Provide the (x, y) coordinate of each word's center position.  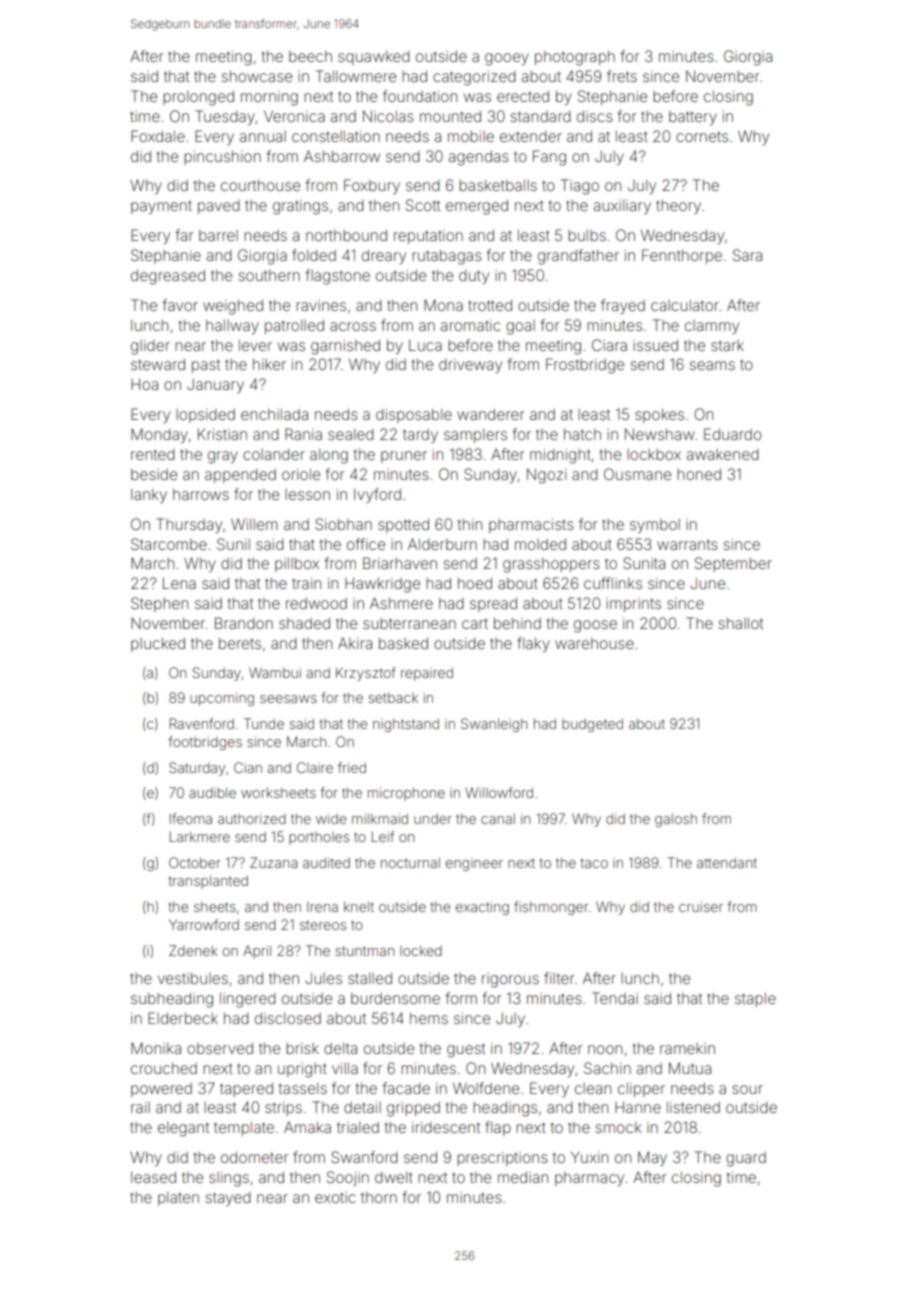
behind (517, 623)
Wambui (275, 672)
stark (727, 345)
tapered (246, 1090)
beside (154, 474)
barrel (218, 235)
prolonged (198, 98)
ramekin (687, 1048)
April (257, 952)
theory (678, 207)
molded (540, 544)
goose (595, 626)
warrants (687, 544)
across (353, 326)
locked (421, 950)
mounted (450, 116)
